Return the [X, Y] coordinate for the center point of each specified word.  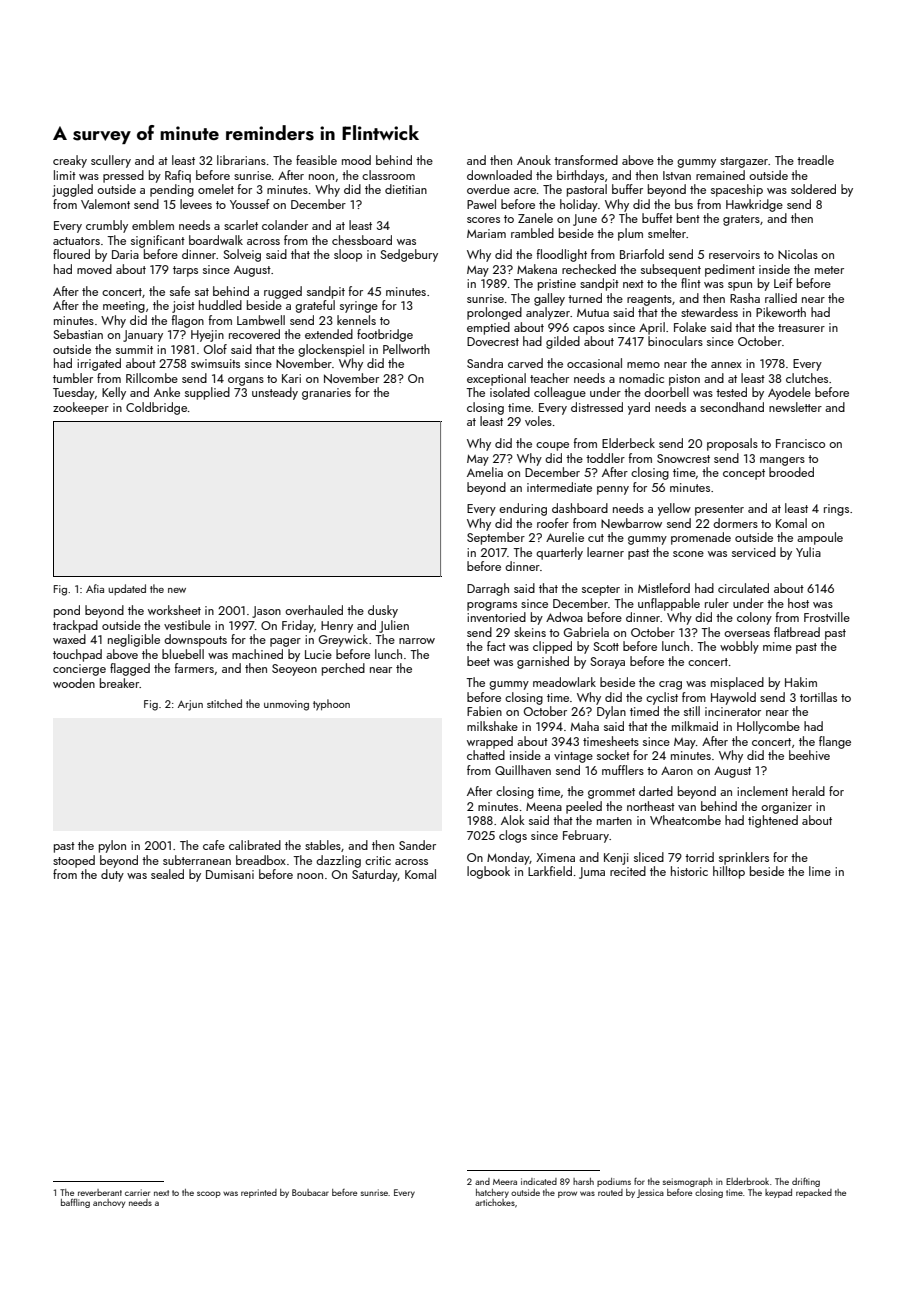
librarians [241, 160]
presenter [719, 510]
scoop [209, 1194]
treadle [815, 160]
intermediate [559, 487]
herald [808, 791]
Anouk [534, 160]
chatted [486, 755]
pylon [112, 846]
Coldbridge [156, 408]
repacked [814, 1193]
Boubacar [310, 1192]
